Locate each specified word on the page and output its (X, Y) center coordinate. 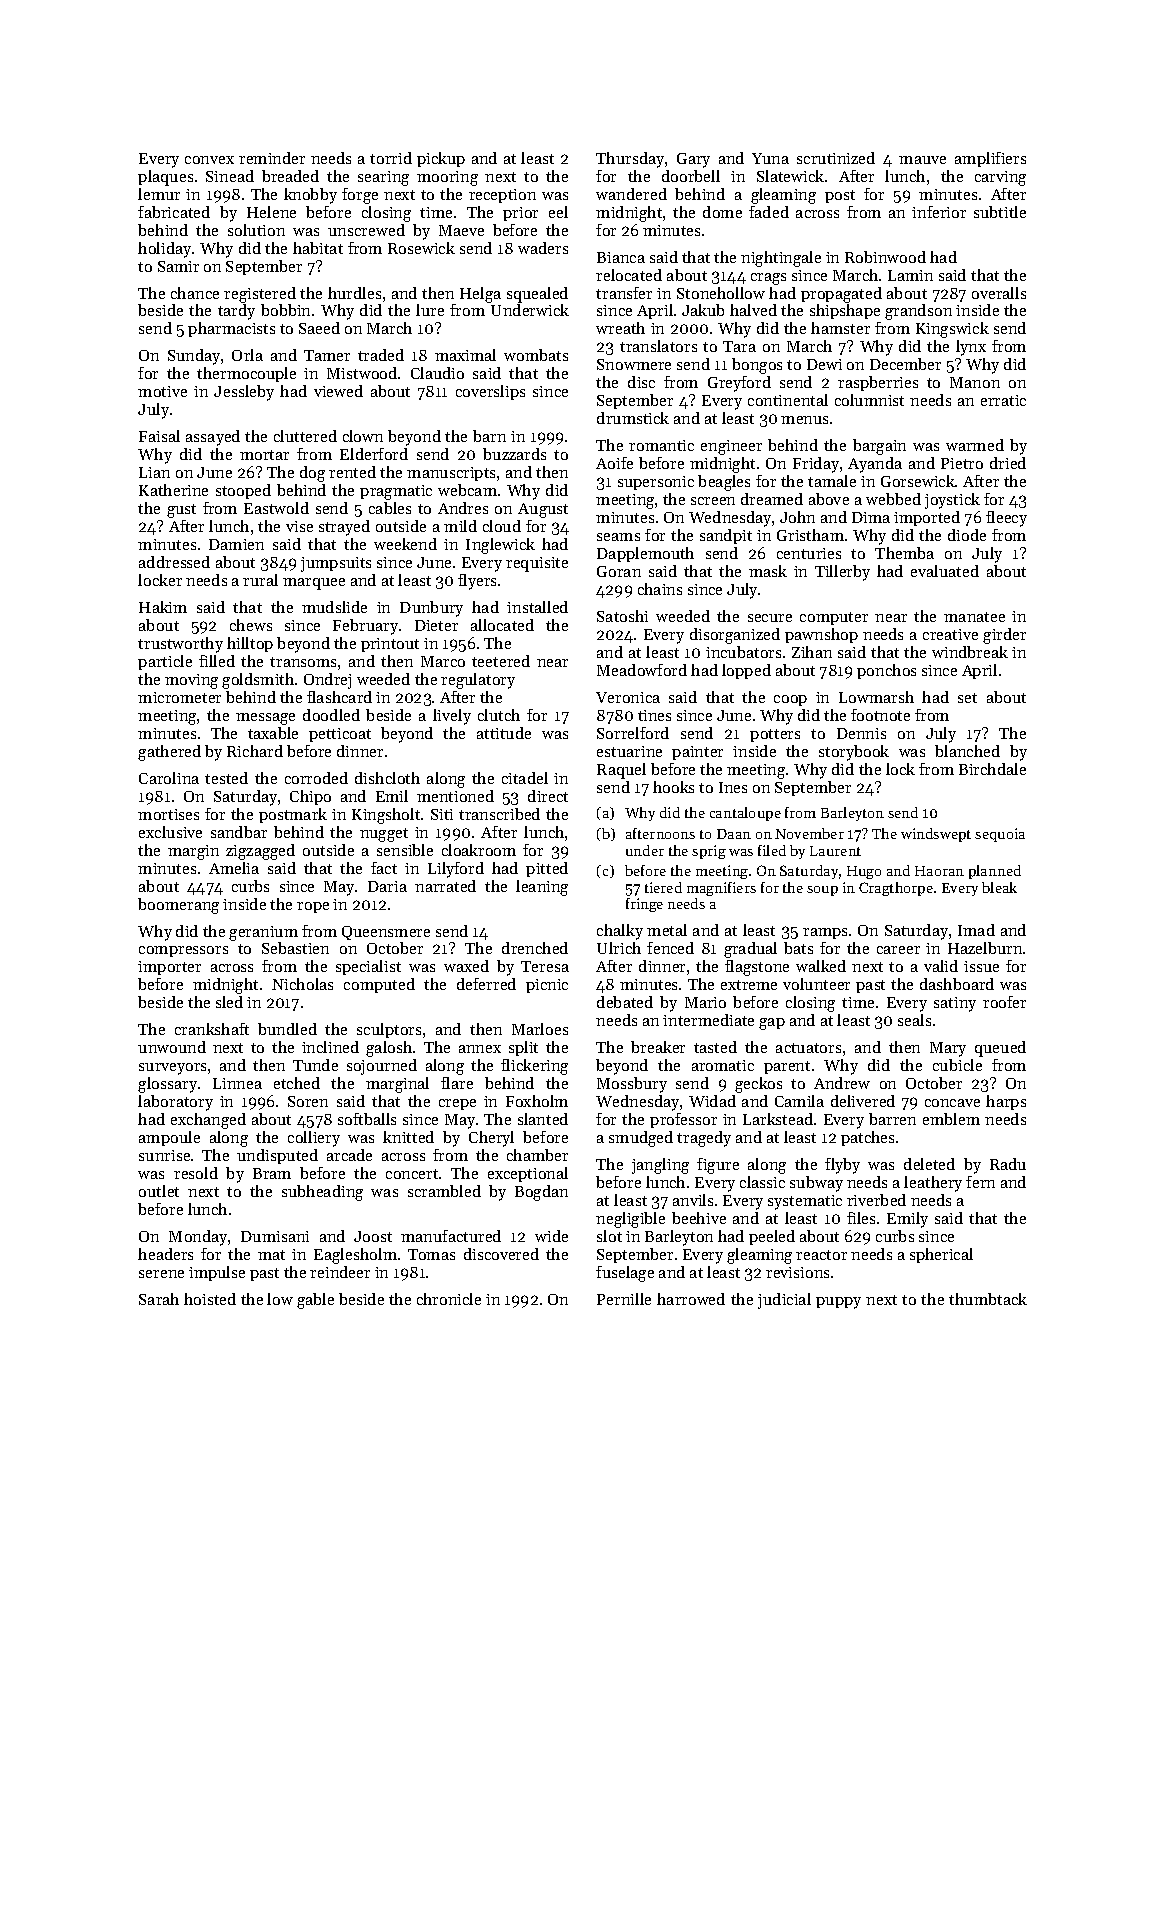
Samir (178, 266)
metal (667, 930)
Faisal (159, 436)
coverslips (490, 392)
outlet (159, 1191)
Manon (975, 382)
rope (313, 907)
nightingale (781, 259)
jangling (660, 1166)
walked (821, 966)
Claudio (437, 373)
